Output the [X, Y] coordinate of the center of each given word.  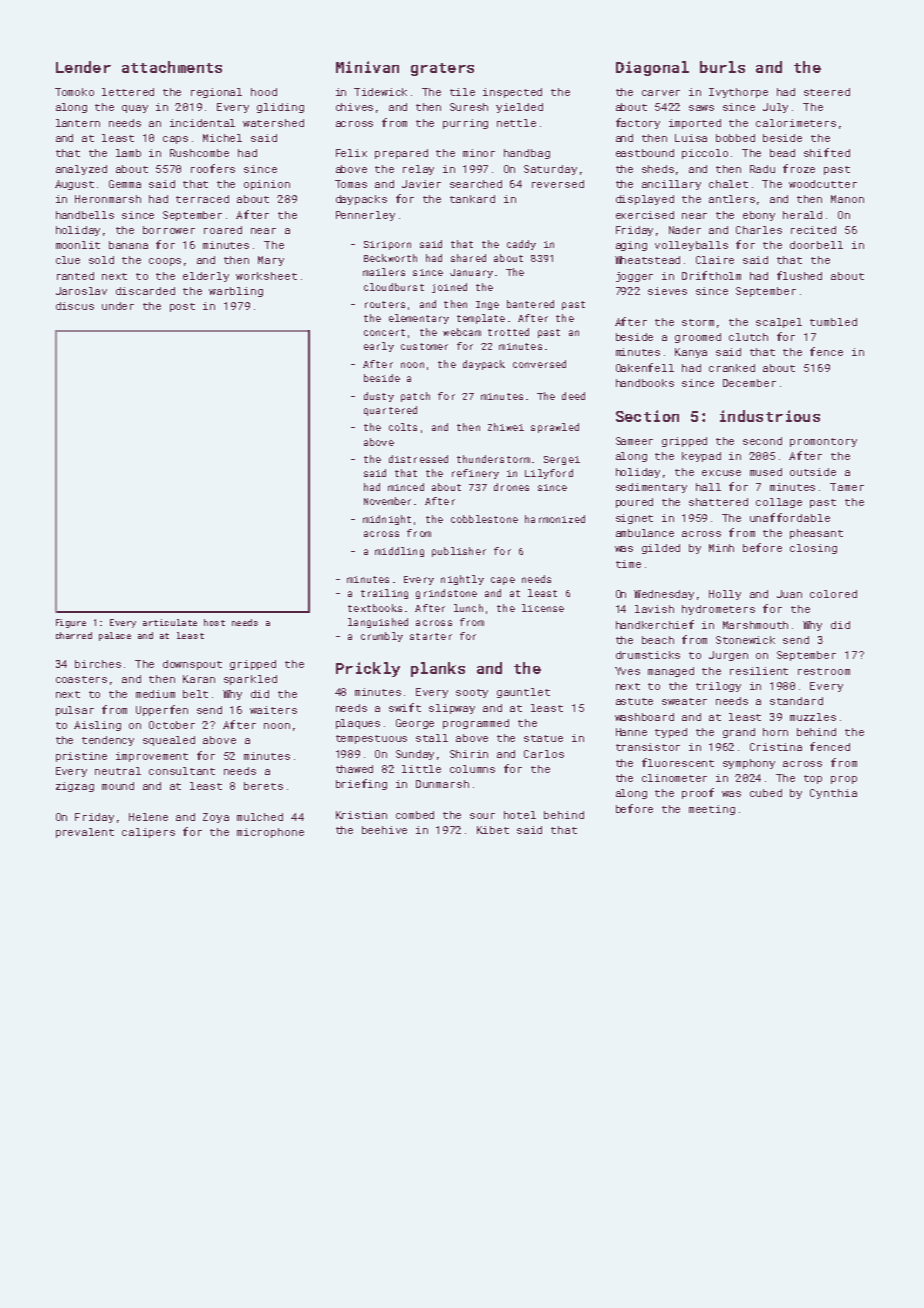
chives [354, 107]
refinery [475, 474]
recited [813, 230]
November [387, 501]
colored [833, 594]
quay [135, 109]
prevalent [85, 833]
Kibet [493, 830]
